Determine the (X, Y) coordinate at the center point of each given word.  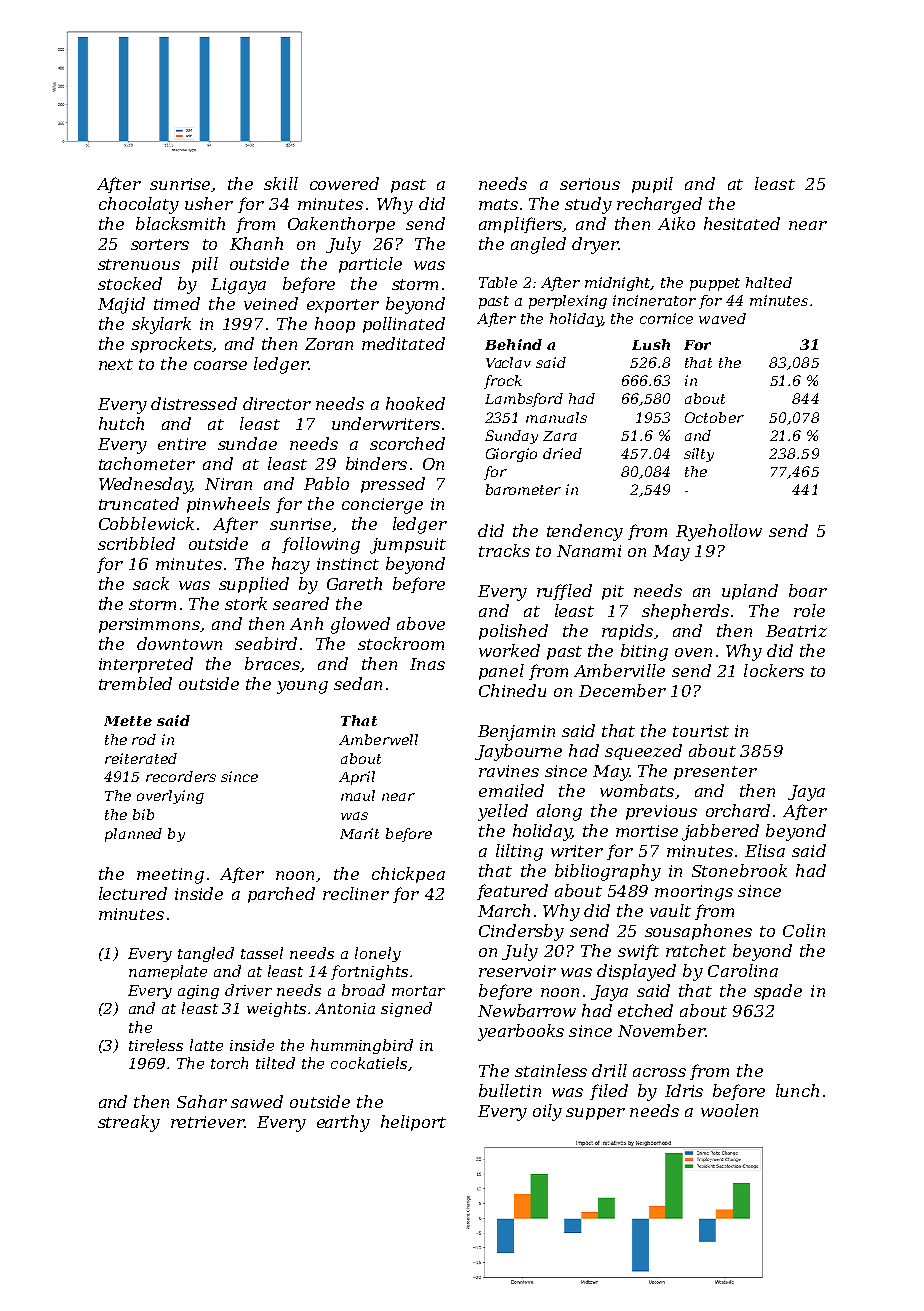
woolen (729, 1110)
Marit (359, 833)
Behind (513, 344)
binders (376, 463)
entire (182, 444)
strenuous (139, 264)
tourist (701, 731)
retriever (207, 1122)
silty (699, 455)
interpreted (146, 665)
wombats (637, 790)
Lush (651, 344)
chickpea (408, 875)
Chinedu (512, 690)
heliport (413, 1123)
